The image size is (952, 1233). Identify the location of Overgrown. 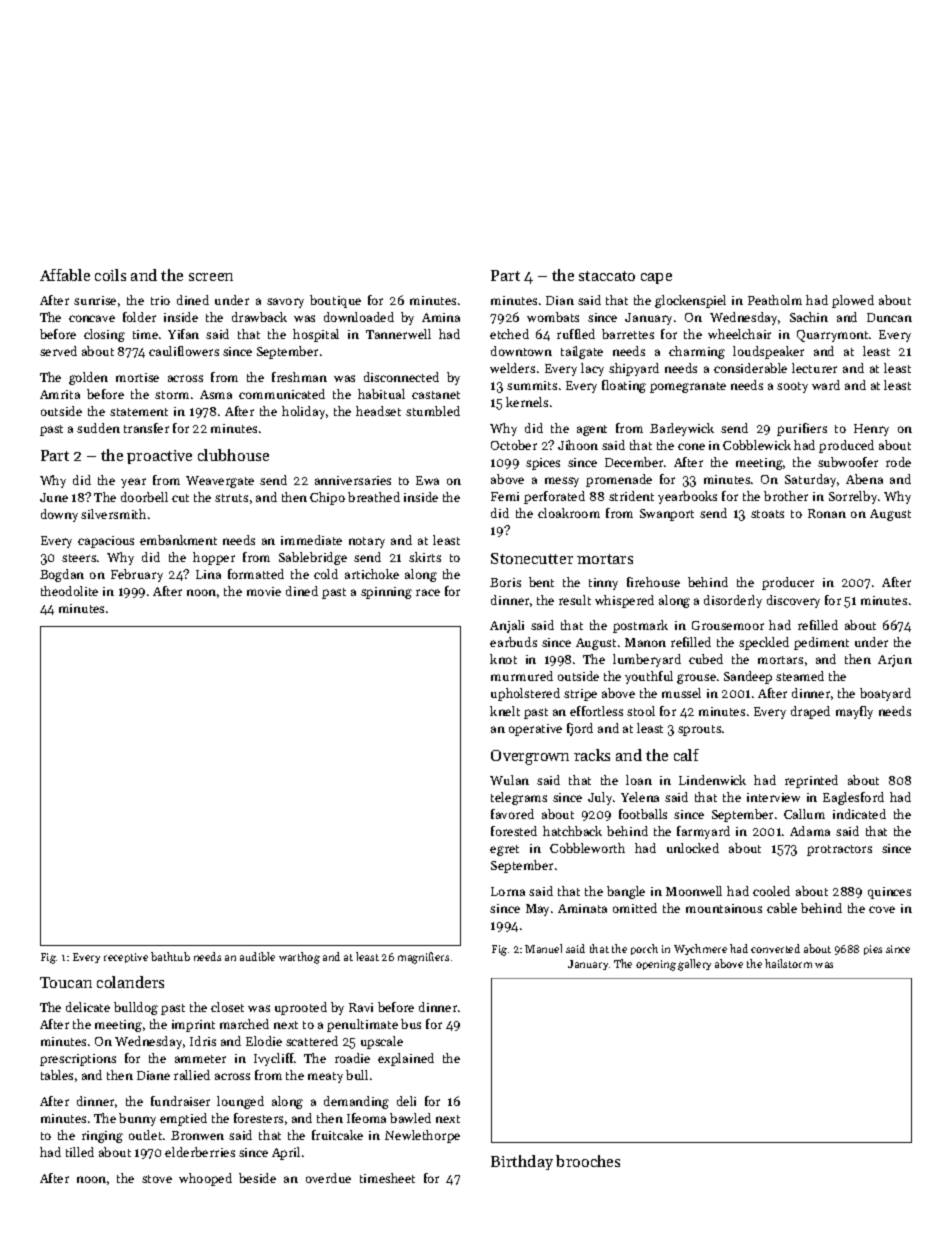
(530, 757).
